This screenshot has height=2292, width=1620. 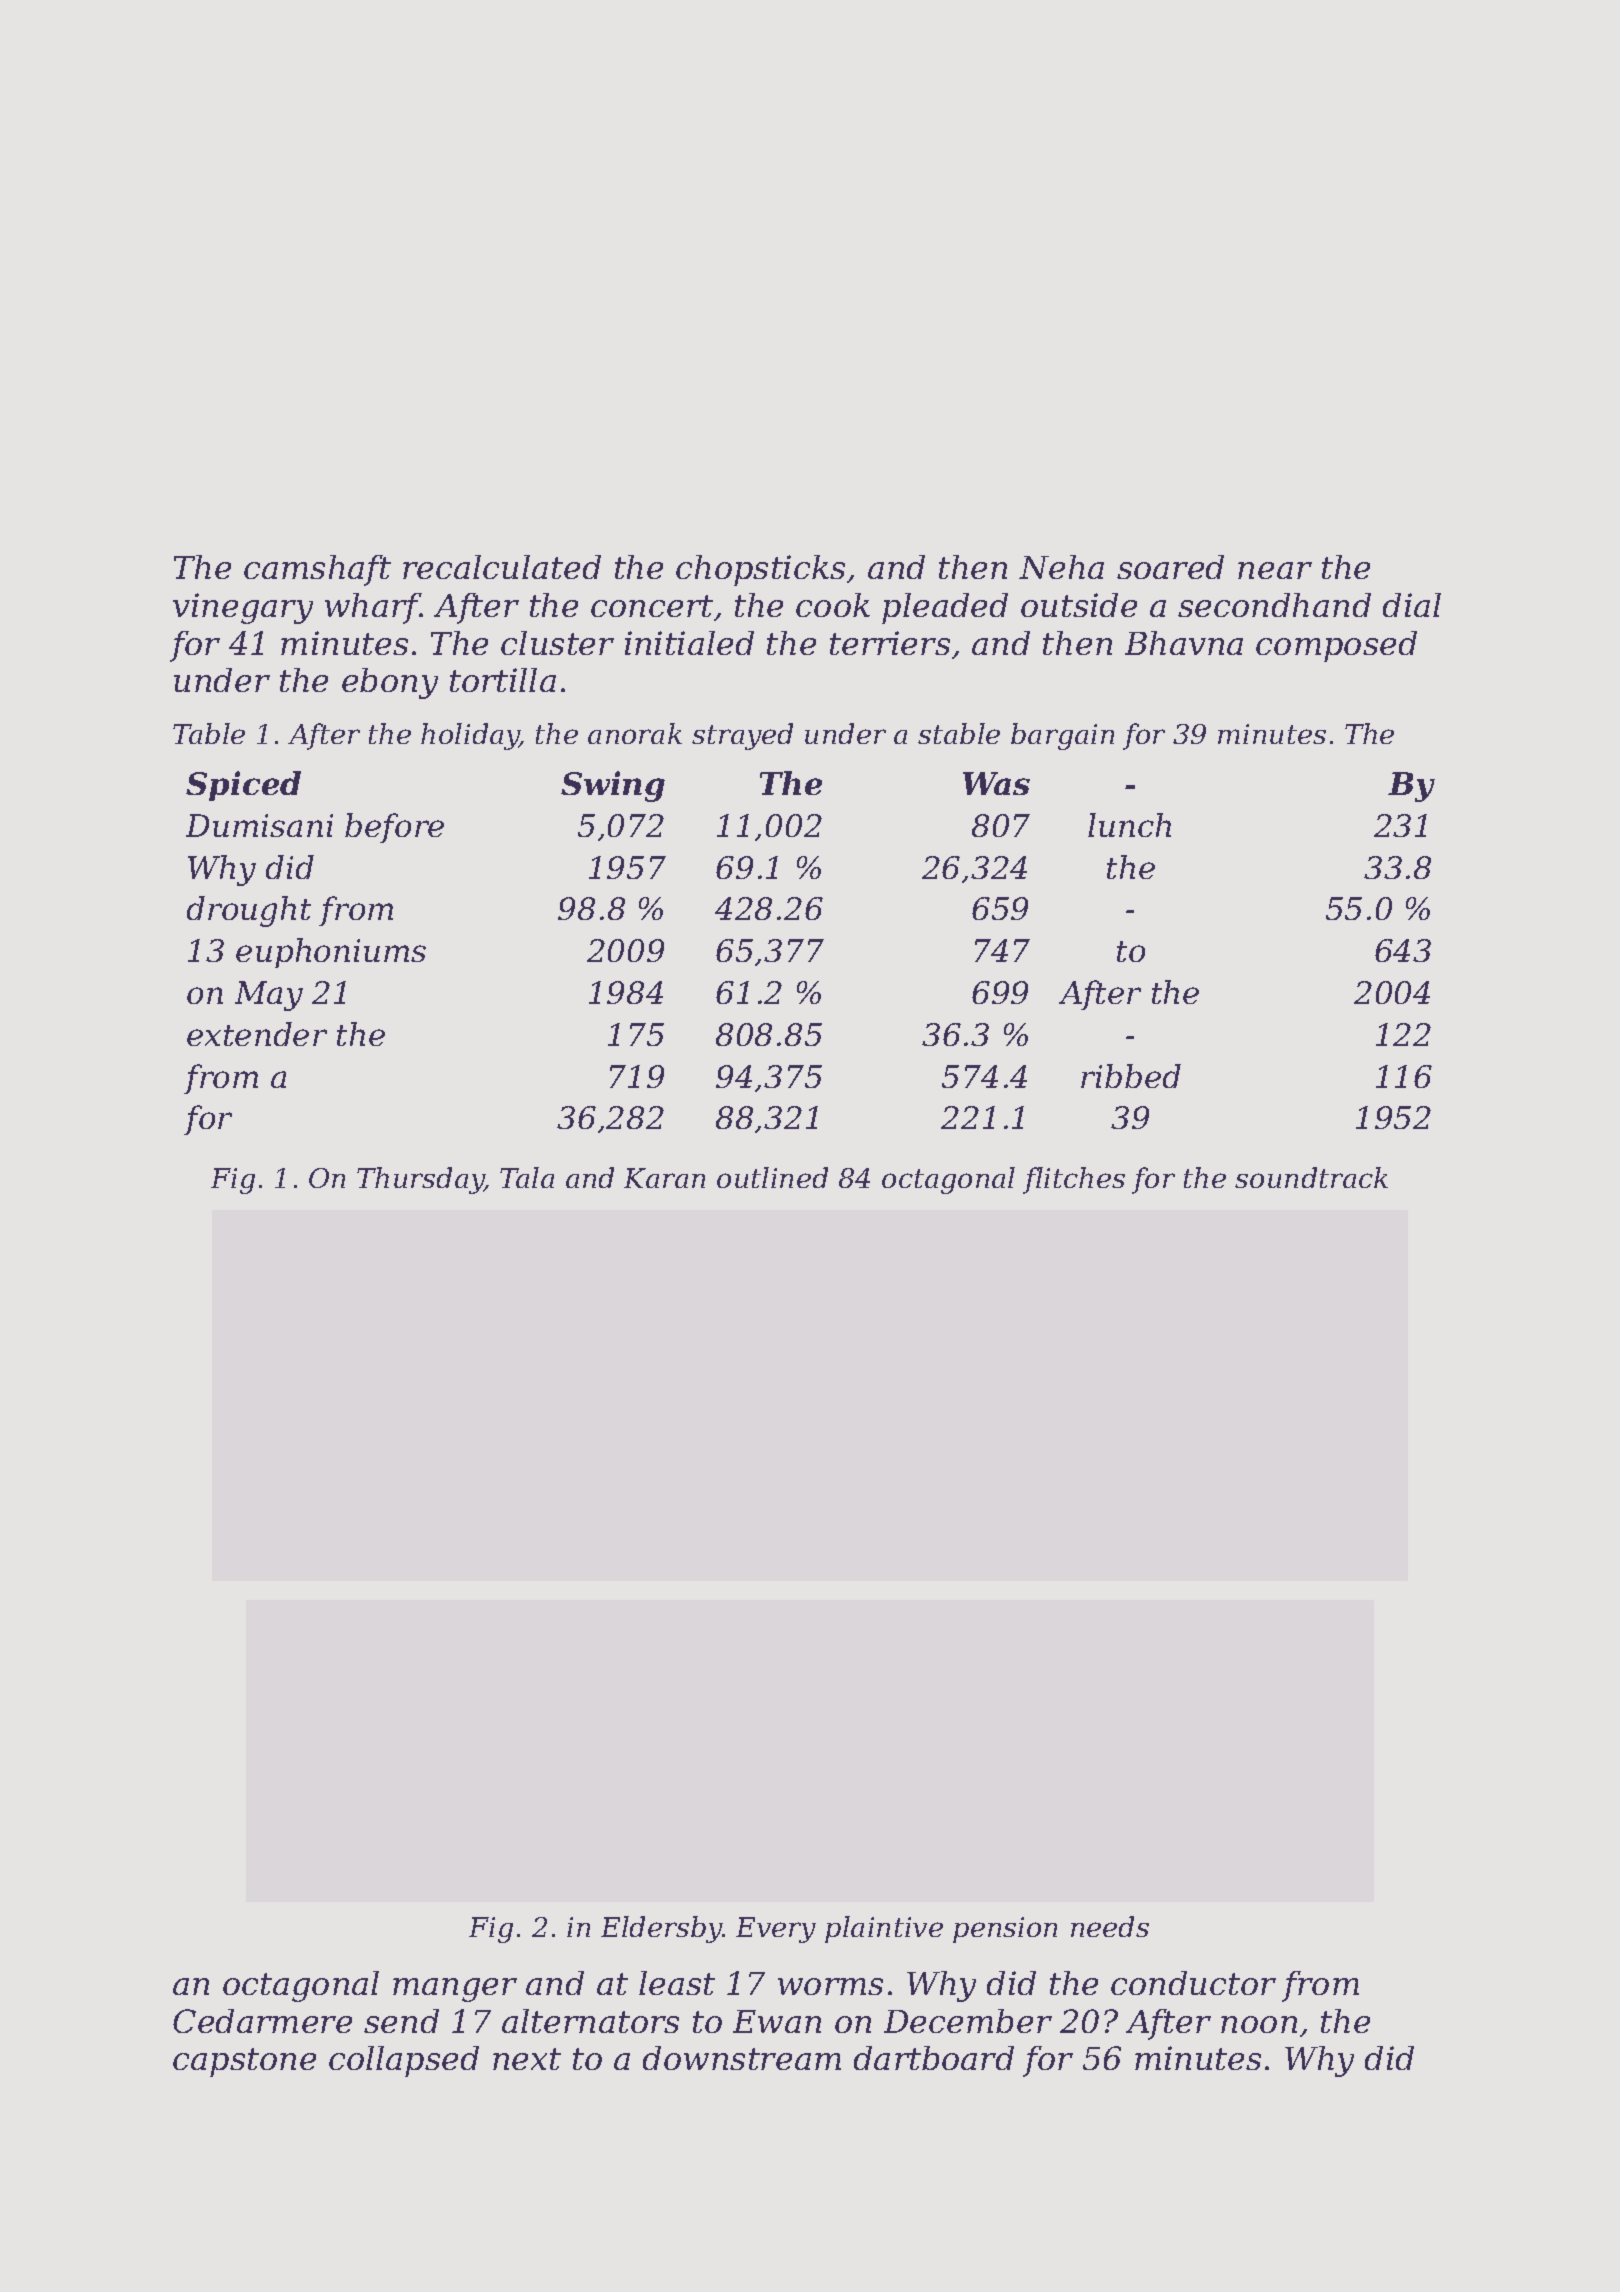 What do you see at coordinates (772, 1177) in the screenshot?
I see `outlined` at bounding box center [772, 1177].
